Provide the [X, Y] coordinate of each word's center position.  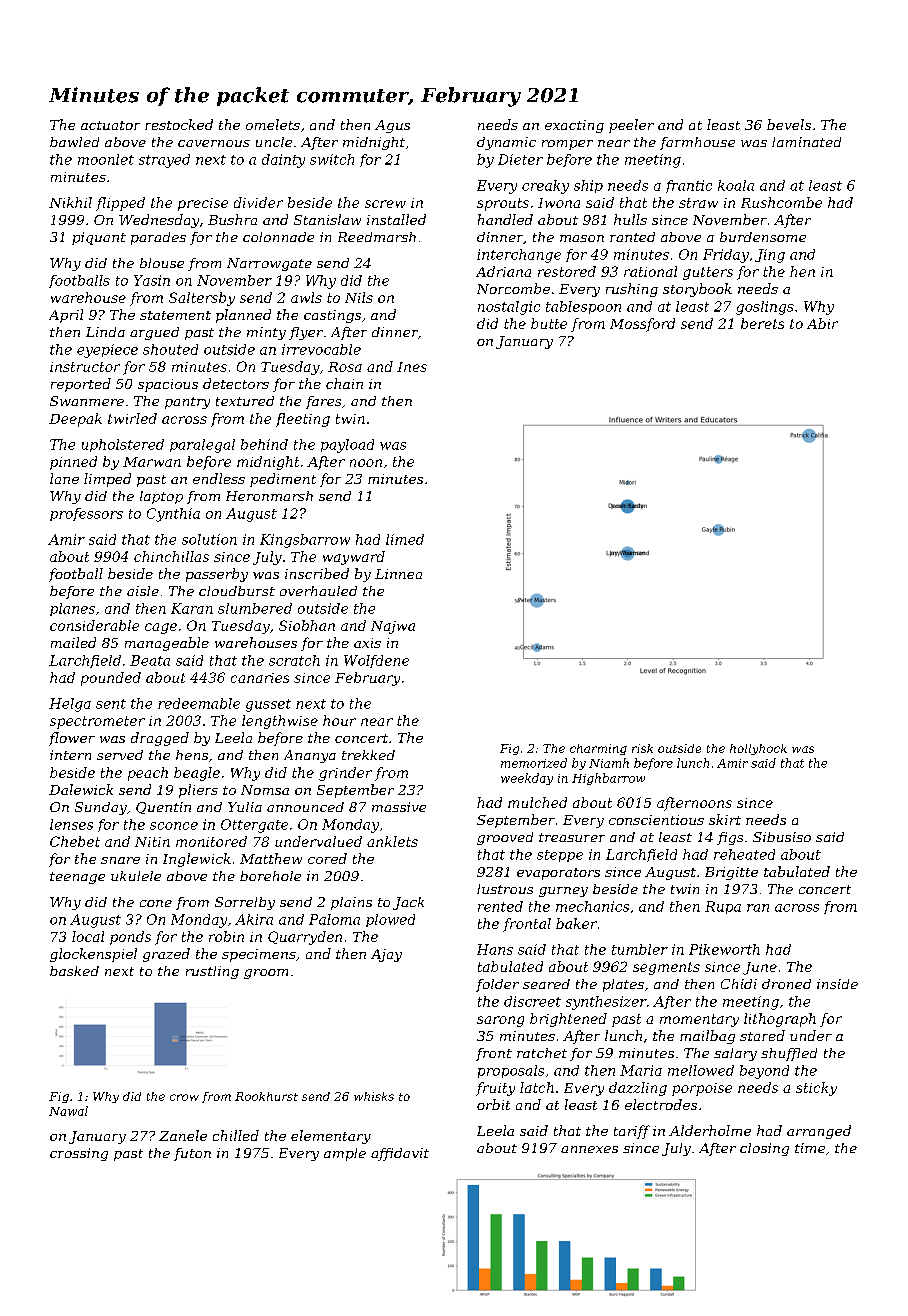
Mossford [642, 325]
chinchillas [171, 556]
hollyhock [758, 749]
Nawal [68, 1111]
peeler [631, 126]
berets [762, 323]
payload [347, 446]
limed [405, 539]
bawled [74, 142]
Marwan [152, 462]
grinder [345, 774]
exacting [574, 126]
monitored [211, 841]
